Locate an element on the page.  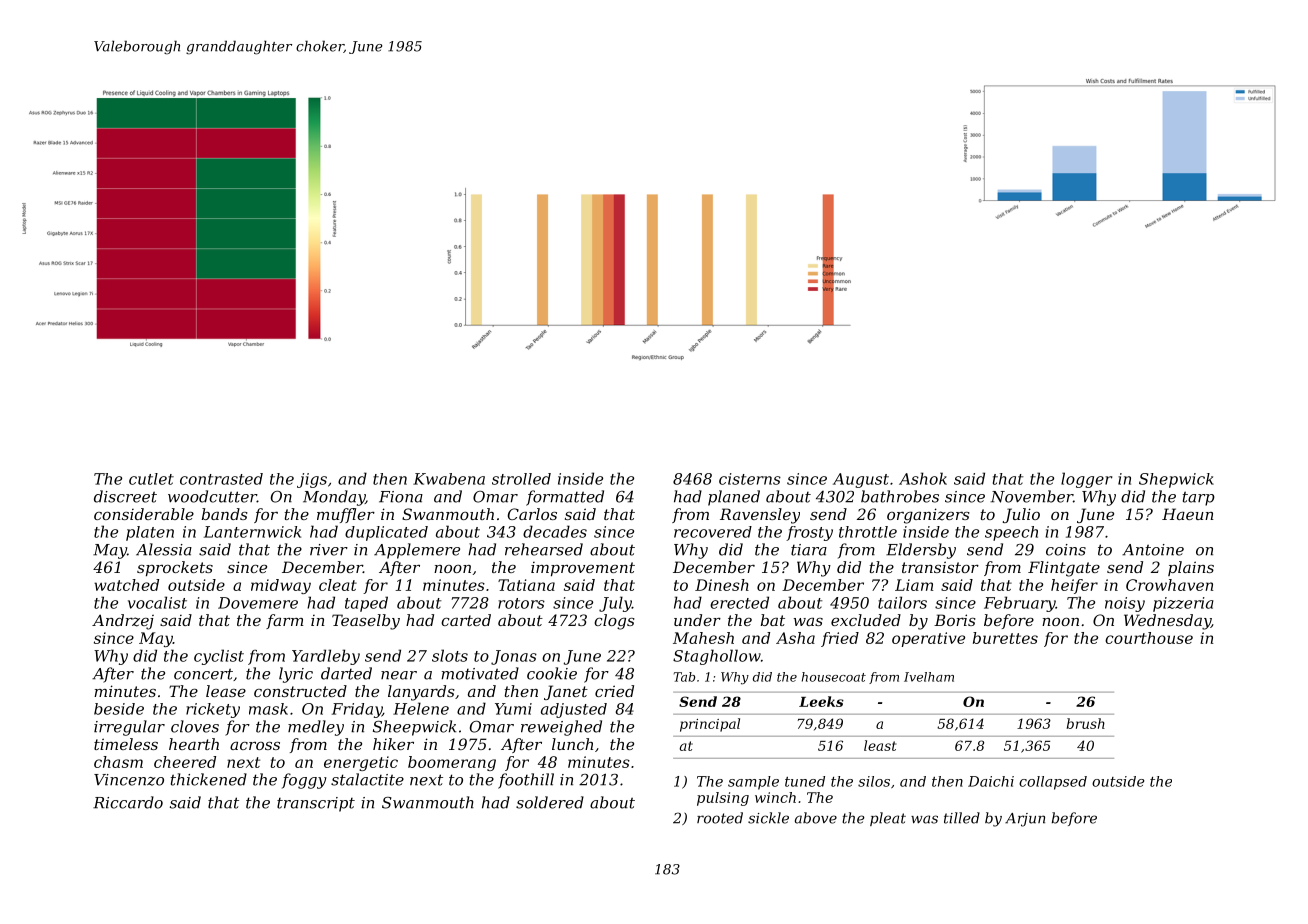
tiara is located at coordinates (809, 550).
